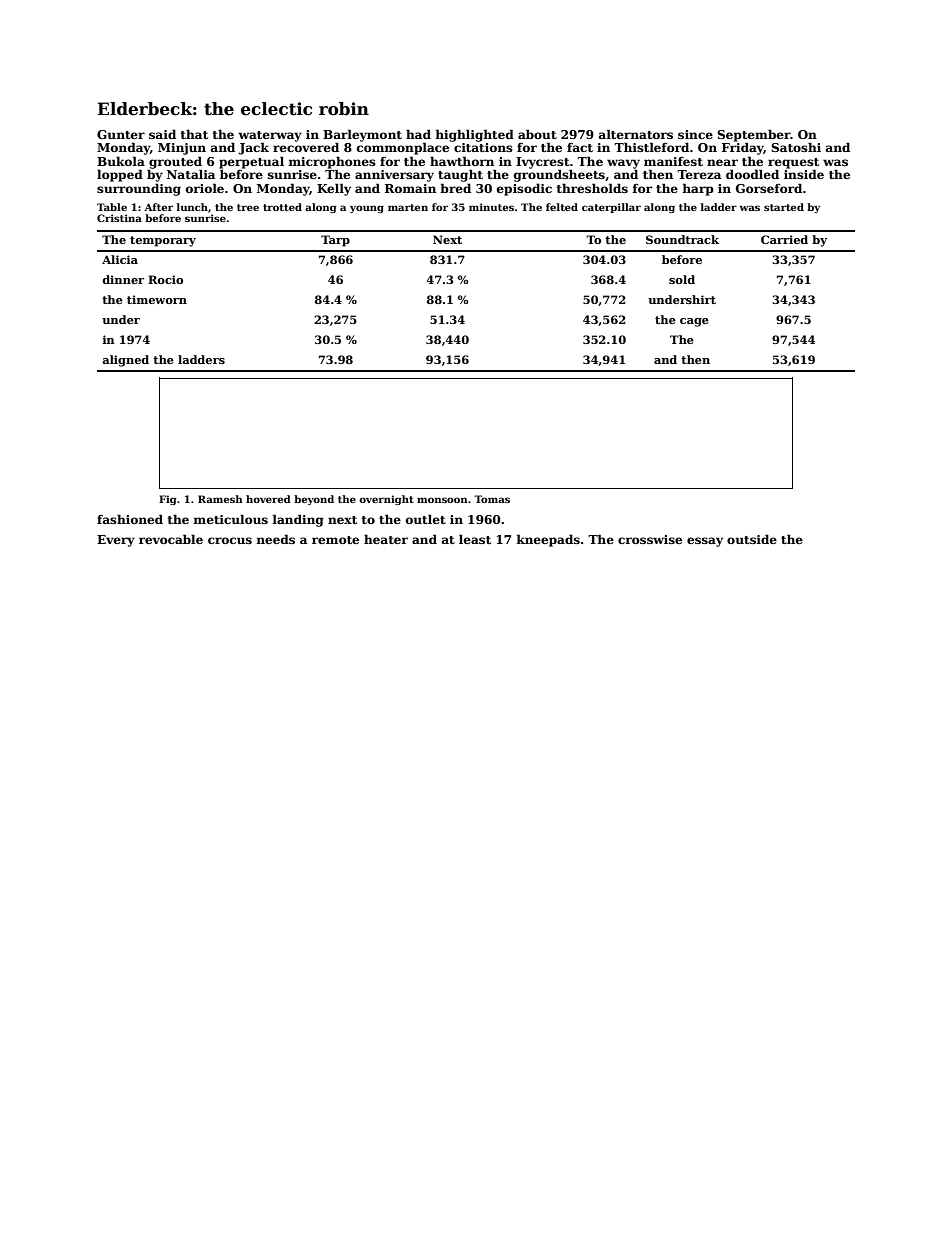  I want to click on cage, so click(694, 322).
